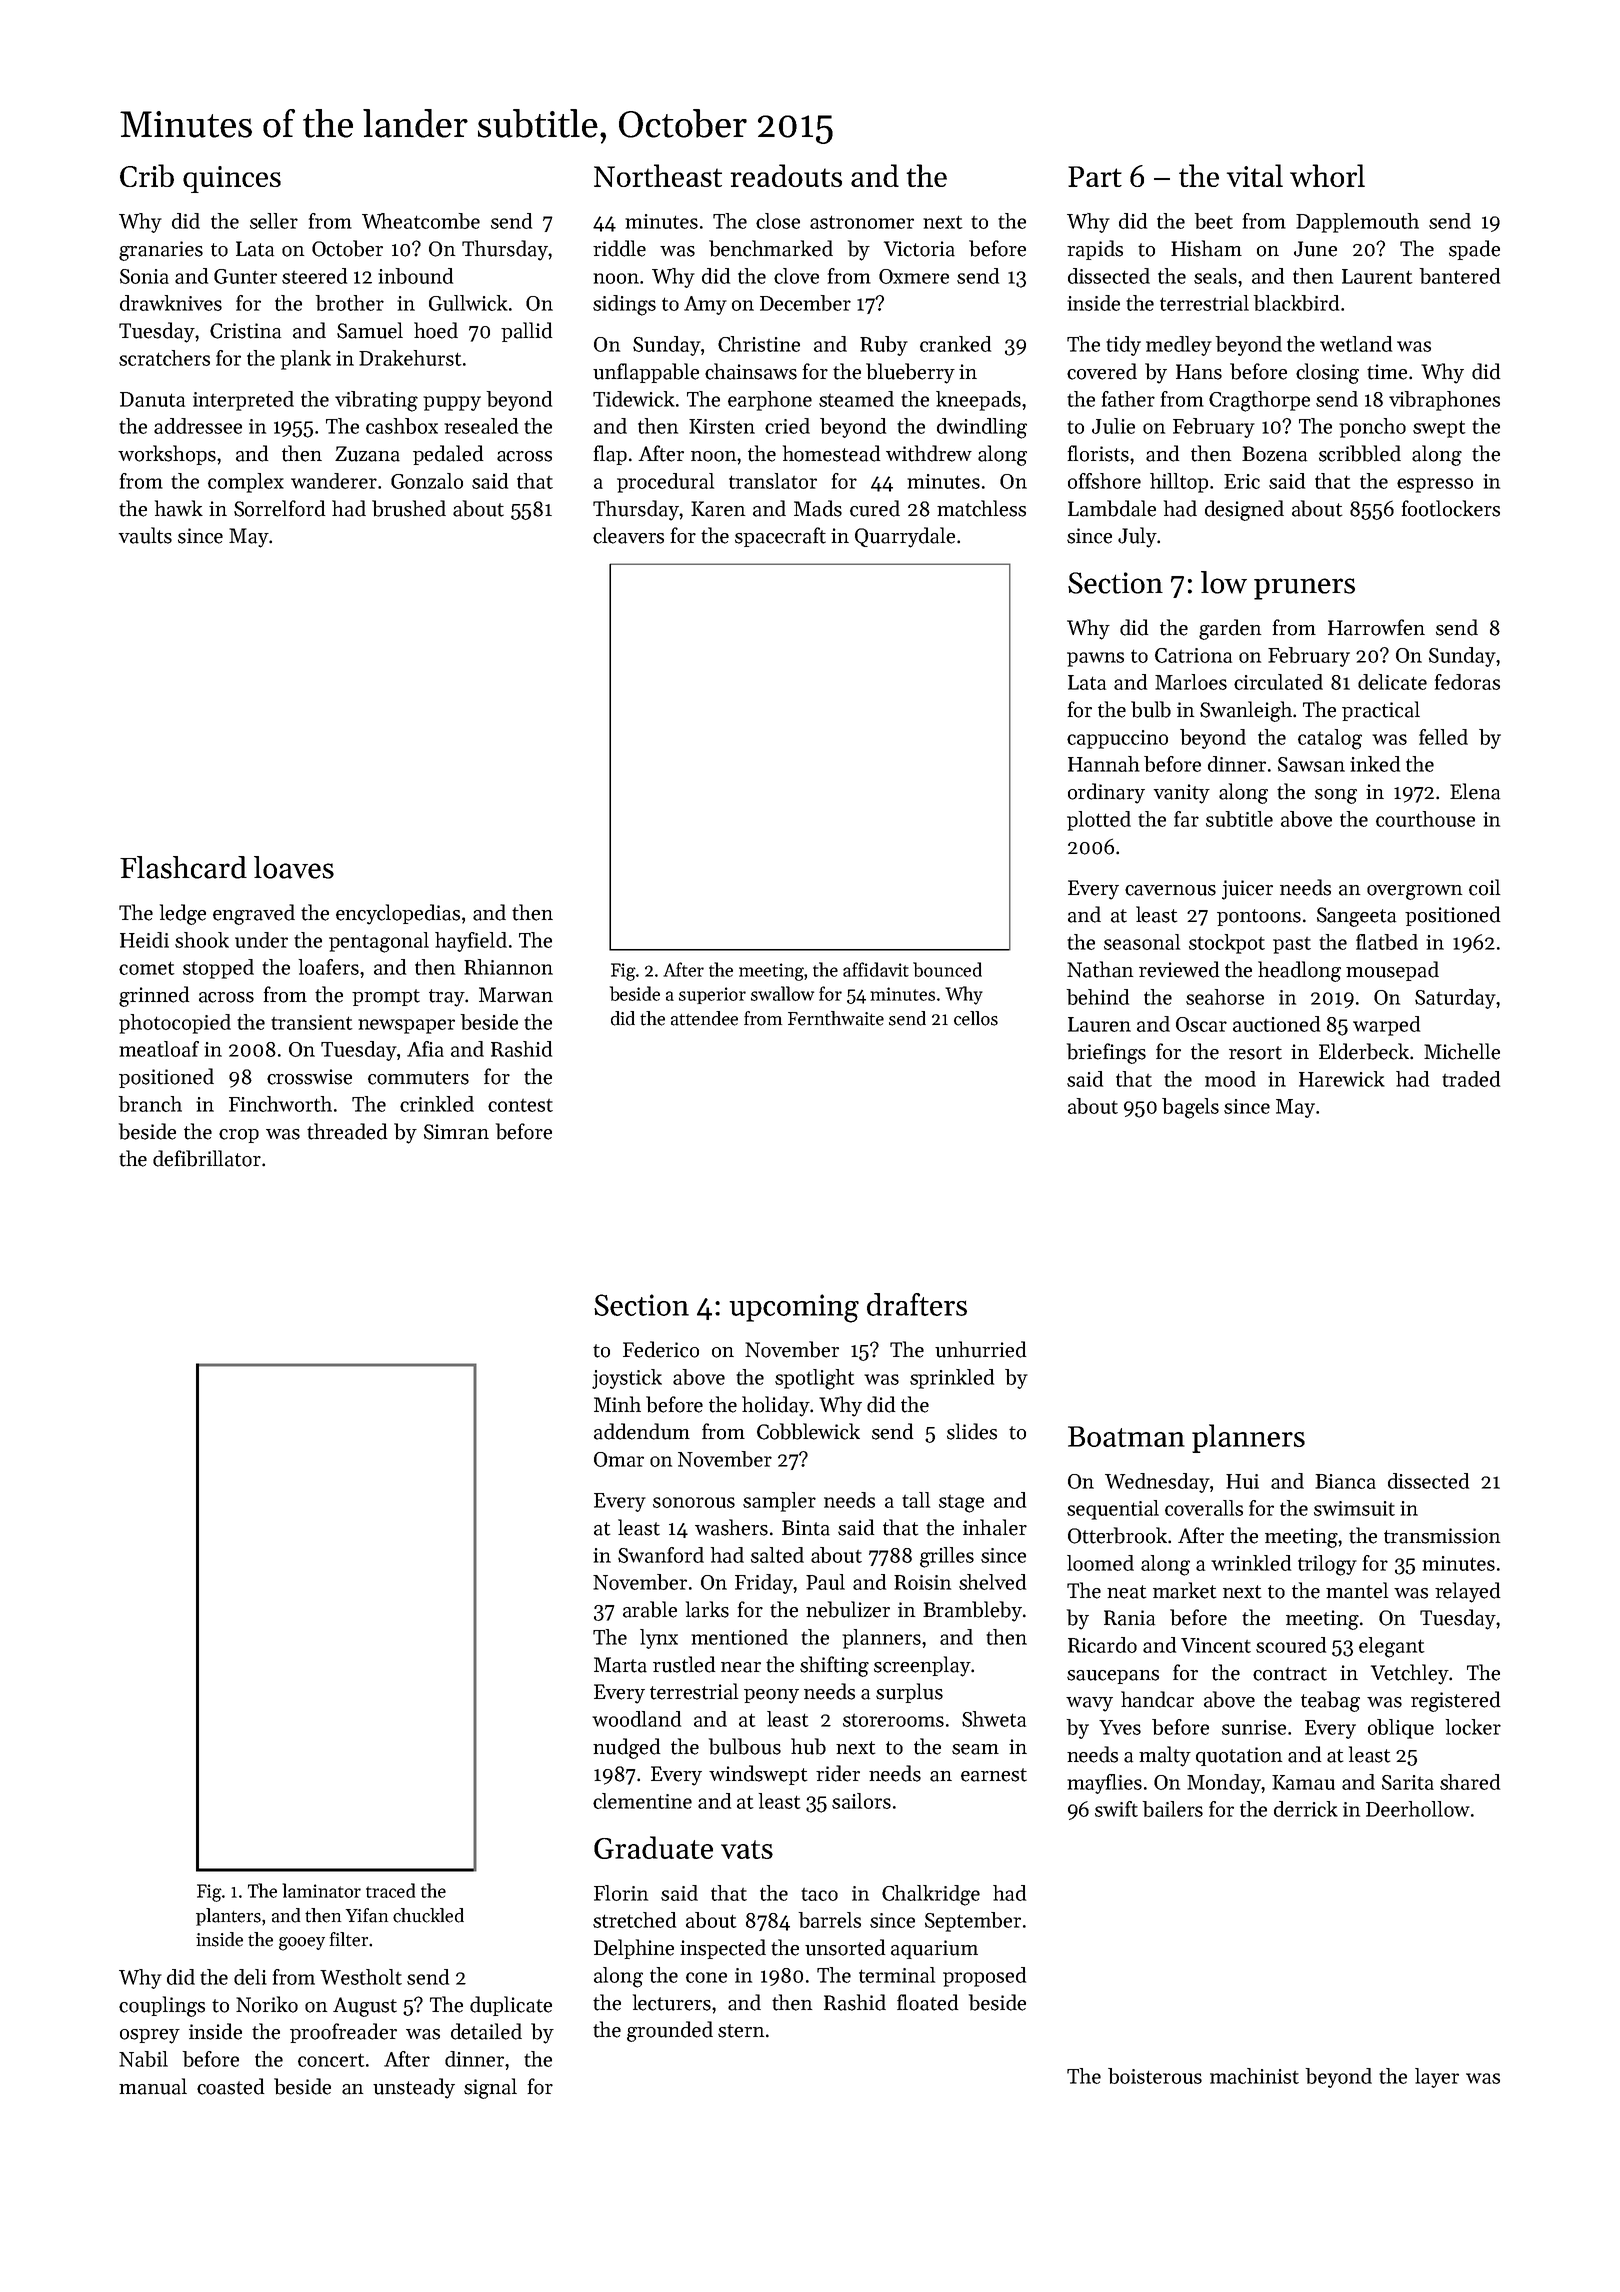  I want to click on upcoming, so click(794, 1308).
